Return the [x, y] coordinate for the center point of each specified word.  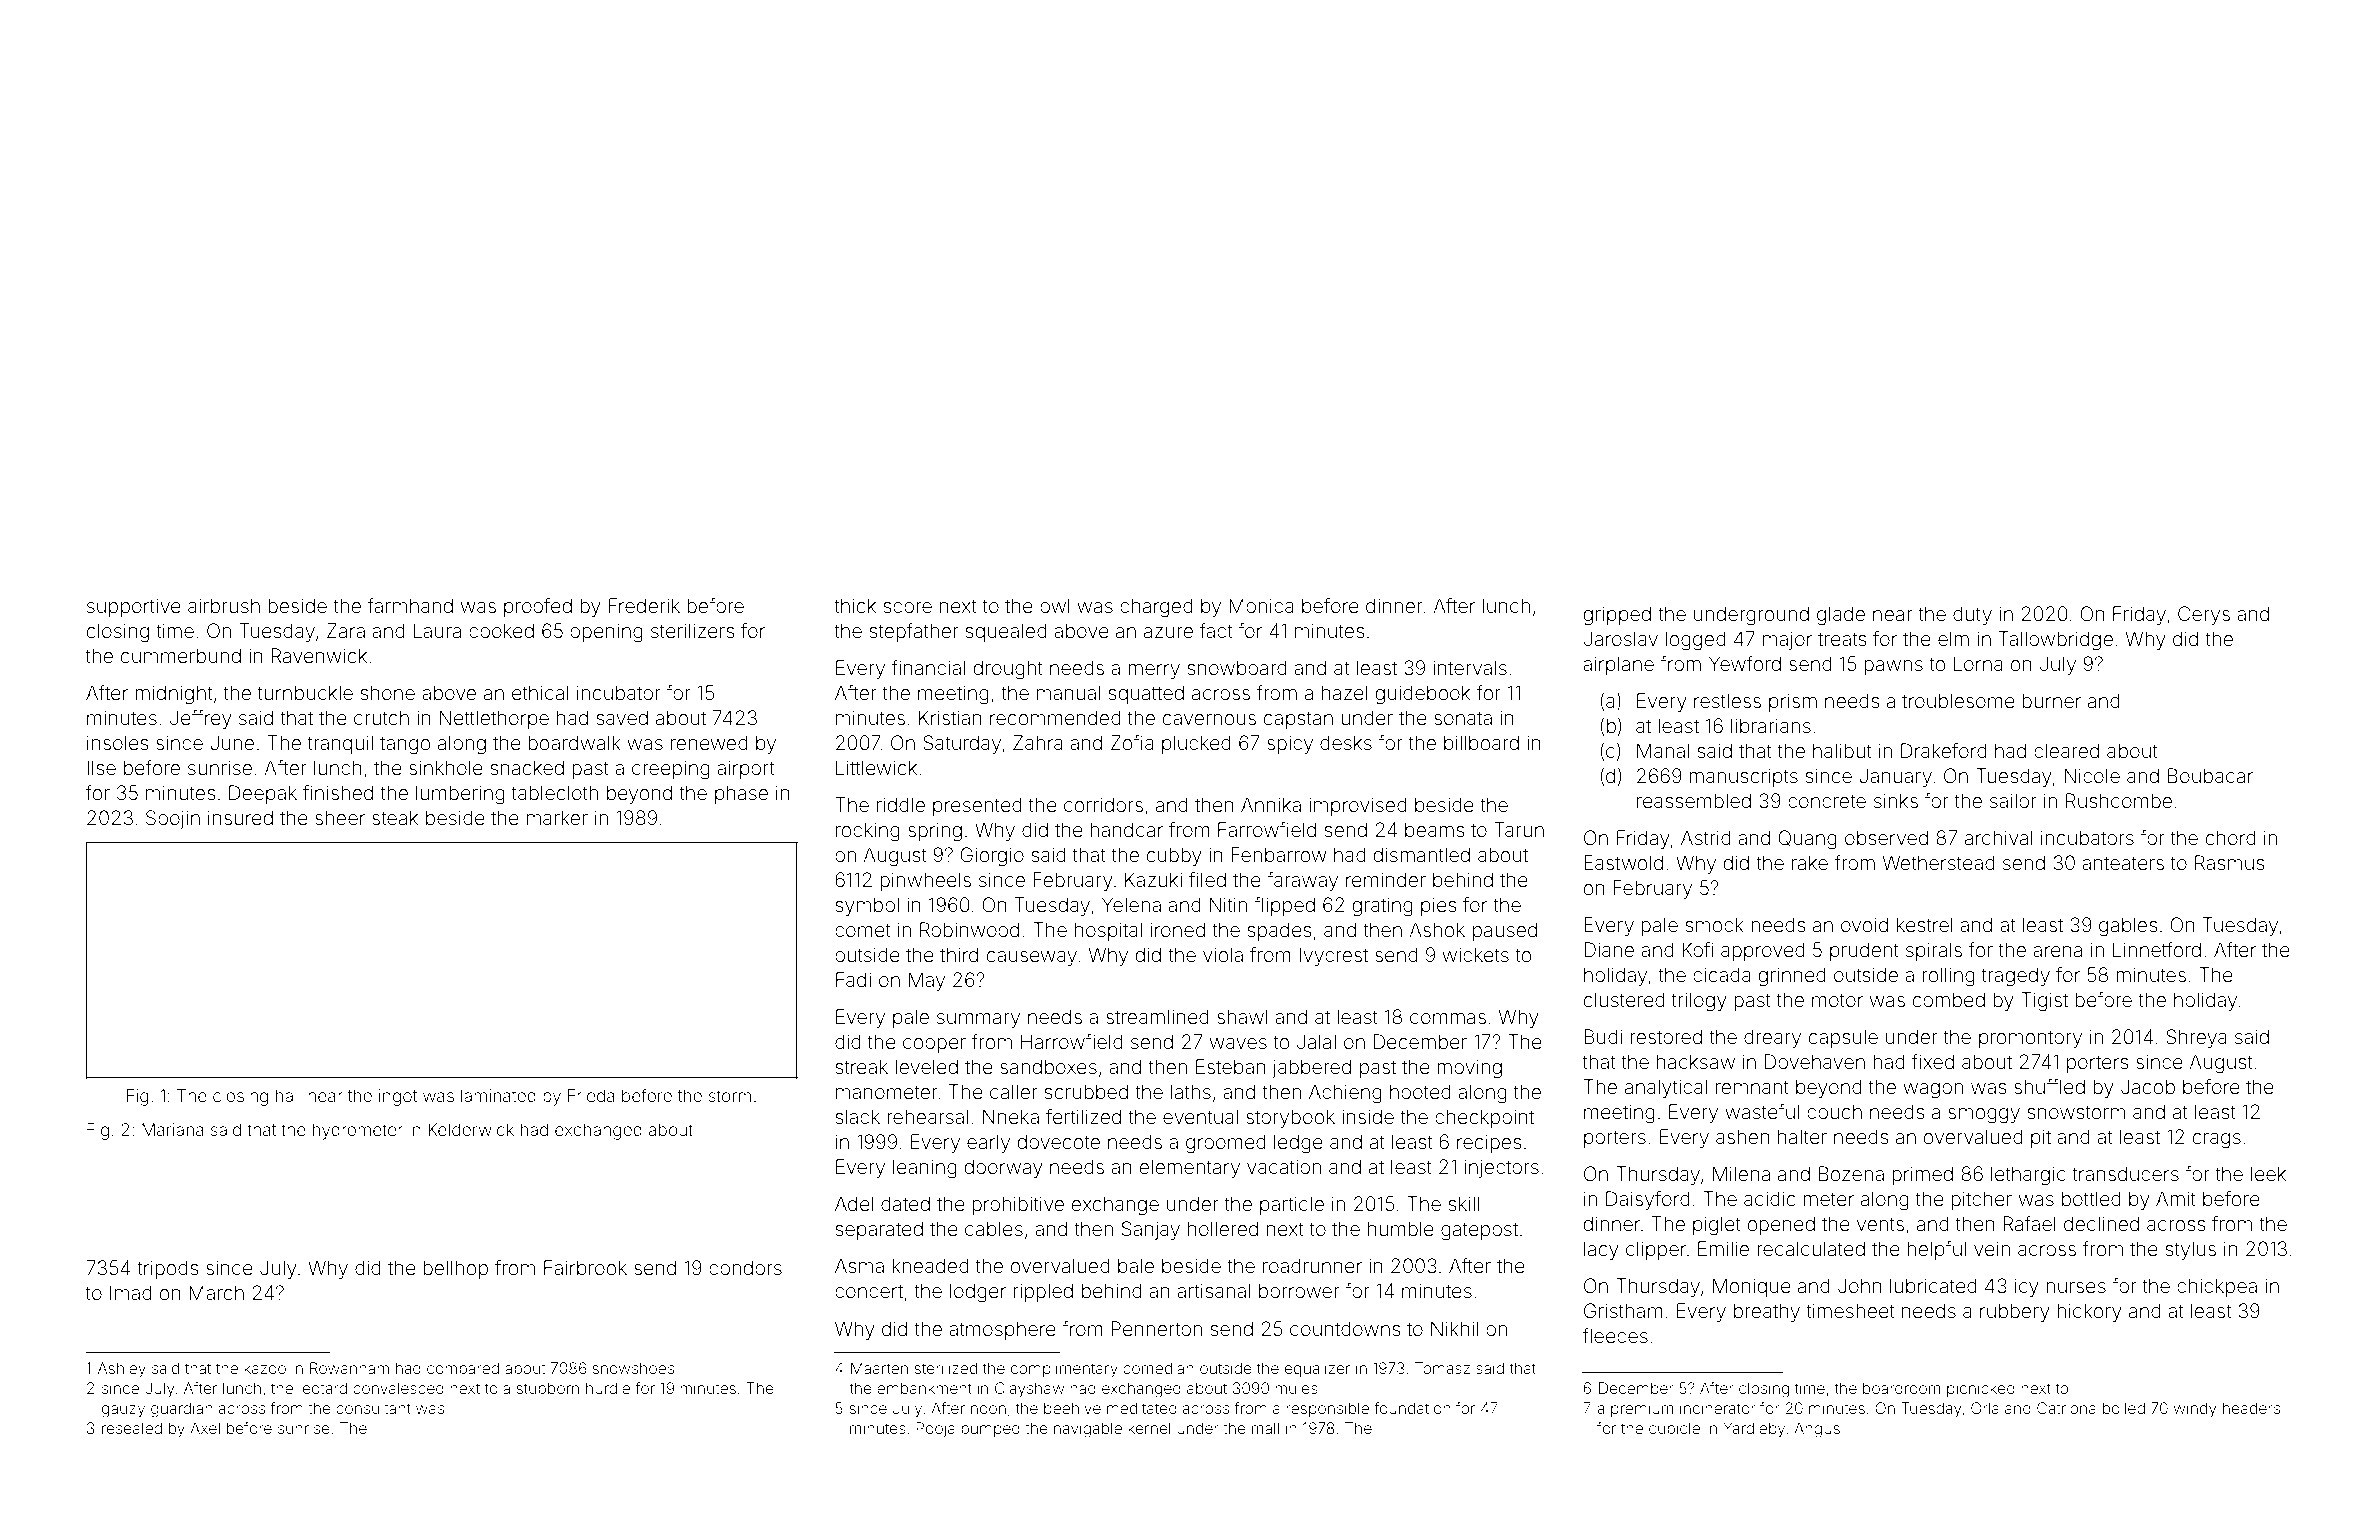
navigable [1088, 1430]
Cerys [2204, 615]
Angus [1817, 1430]
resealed [132, 1428]
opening [606, 633]
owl [1055, 605]
